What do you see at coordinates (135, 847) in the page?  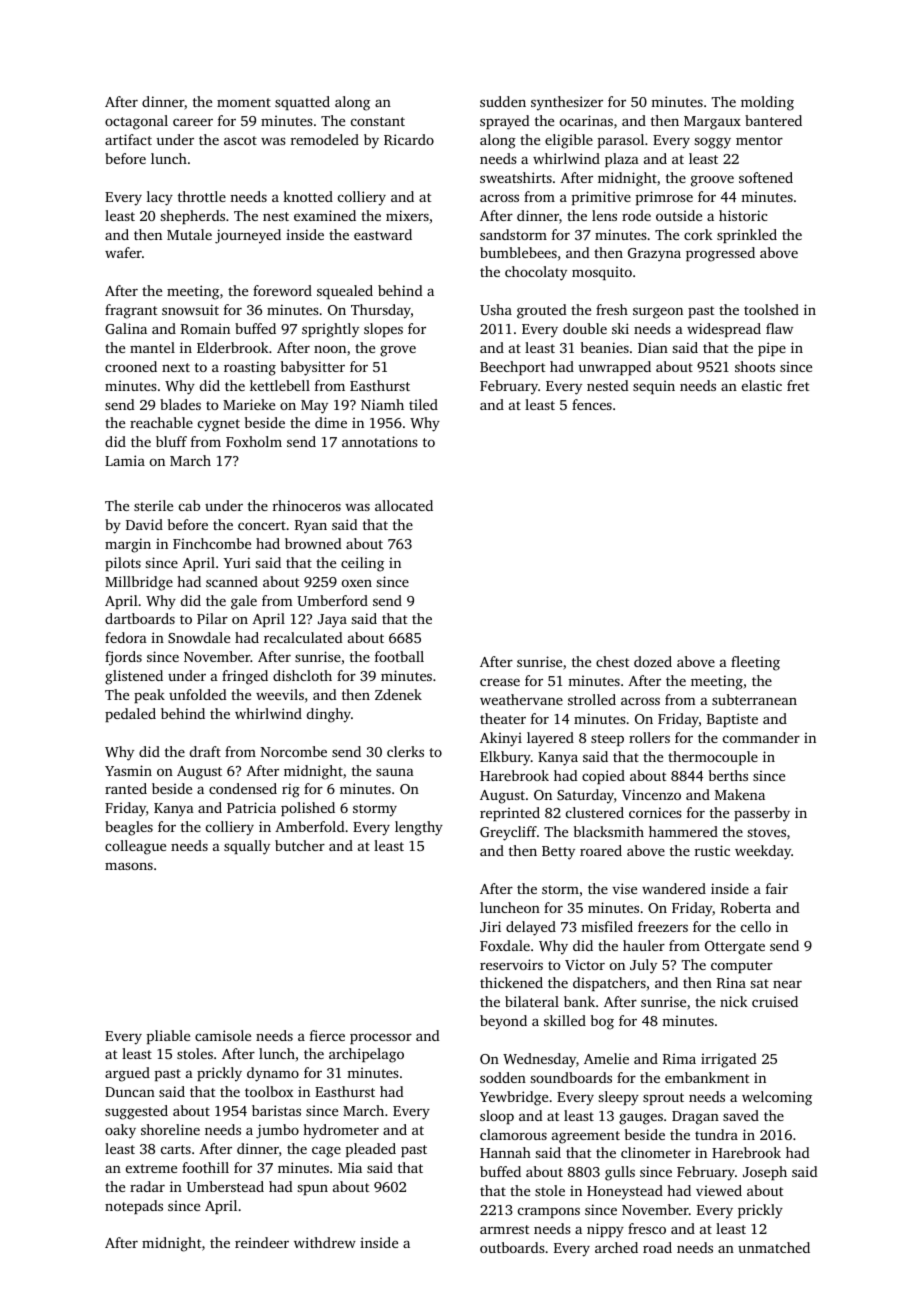 I see `colleague` at bounding box center [135, 847].
